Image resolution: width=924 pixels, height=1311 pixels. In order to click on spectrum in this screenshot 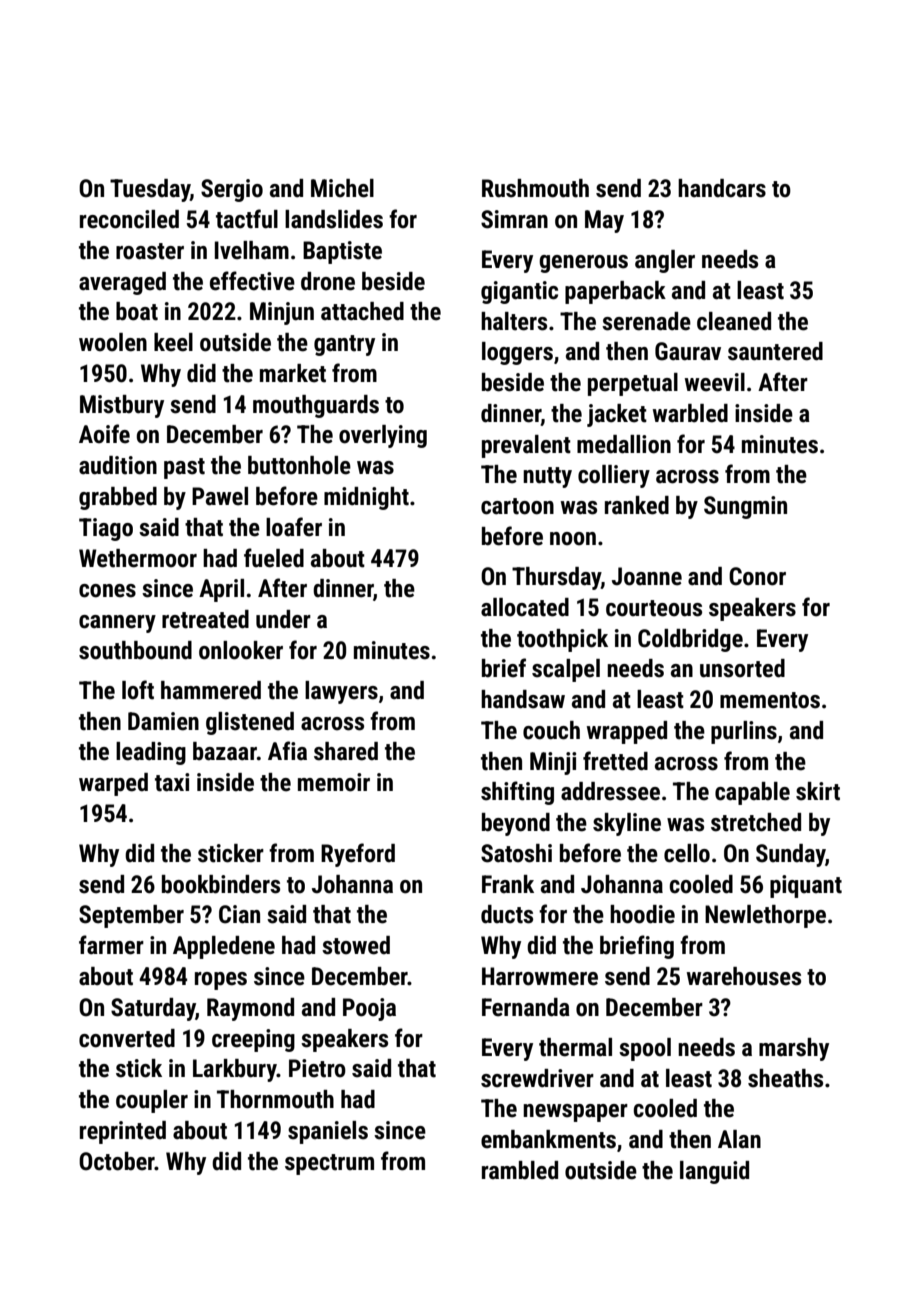, I will do `click(329, 1164)`.
